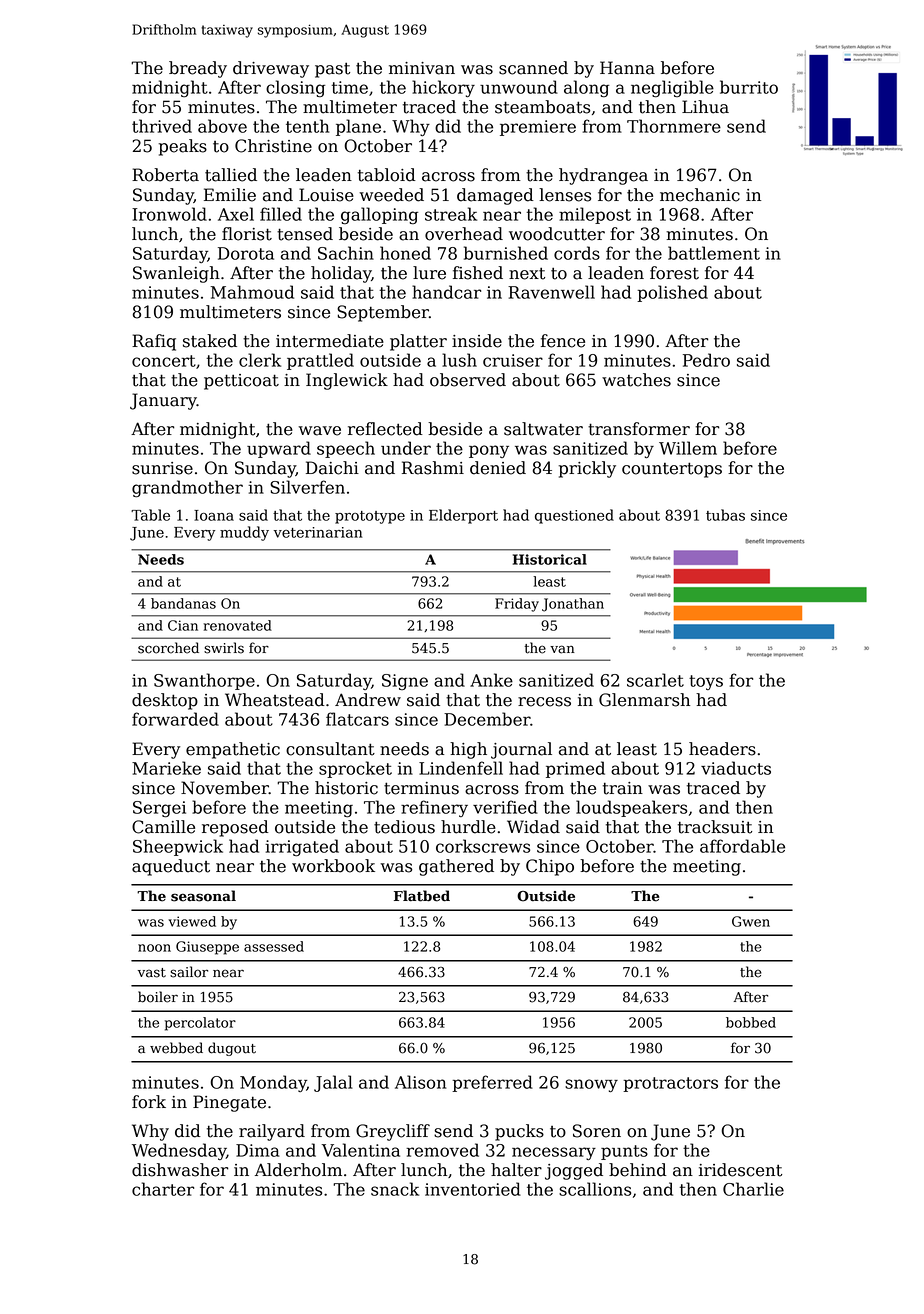  I want to click on observed, so click(468, 380).
